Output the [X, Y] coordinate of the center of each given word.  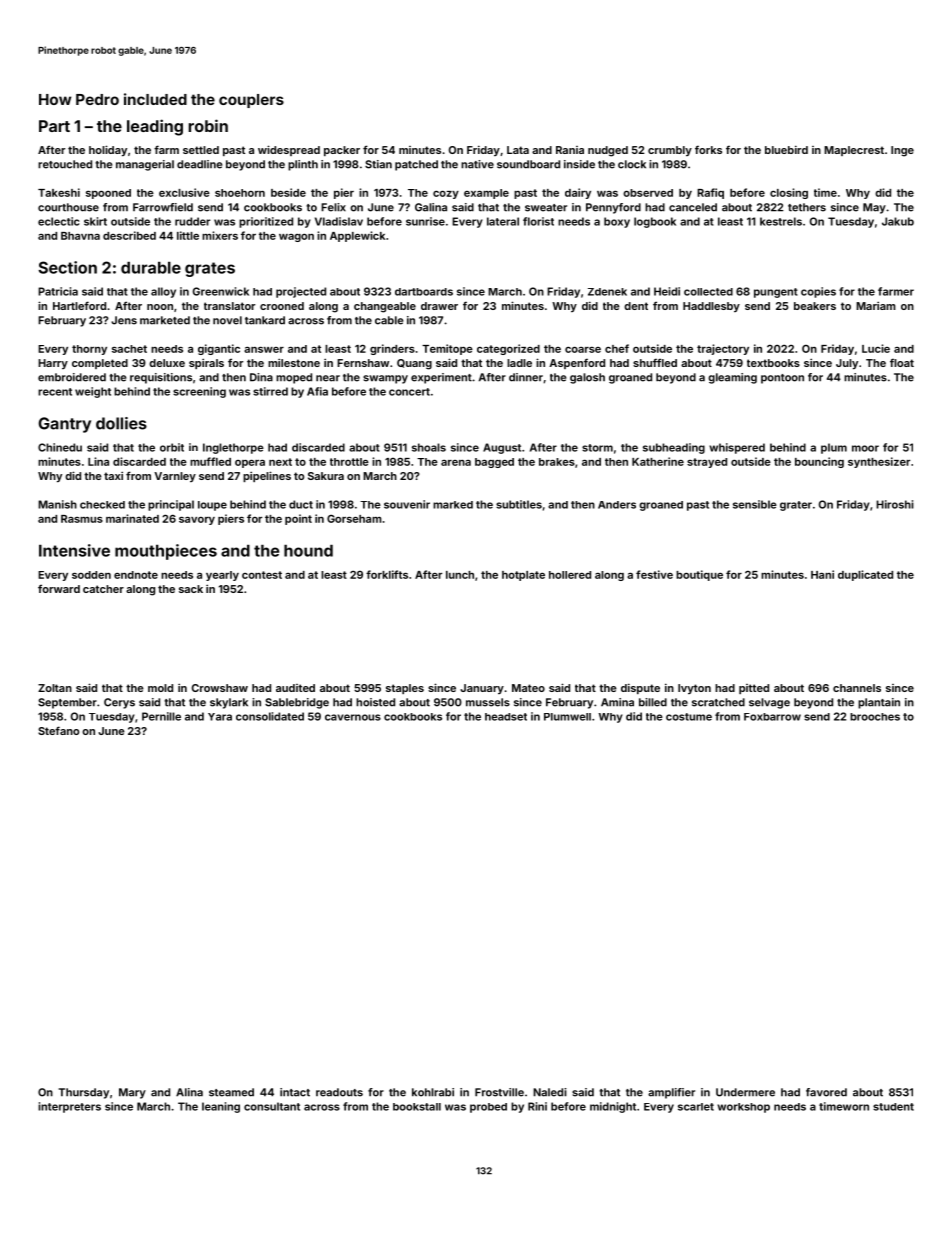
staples [405, 689]
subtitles [519, 504]
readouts [339, 1092]
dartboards [424, 292]
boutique [699, 575]
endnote [136, 575]
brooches [875, 717]
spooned [108, 194]
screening [199, 392]
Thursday [84, 1093]
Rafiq [710, 193]
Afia [317, 391]
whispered [737, 448]
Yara [220, 717]
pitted [754, 689]
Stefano [58, 730]
